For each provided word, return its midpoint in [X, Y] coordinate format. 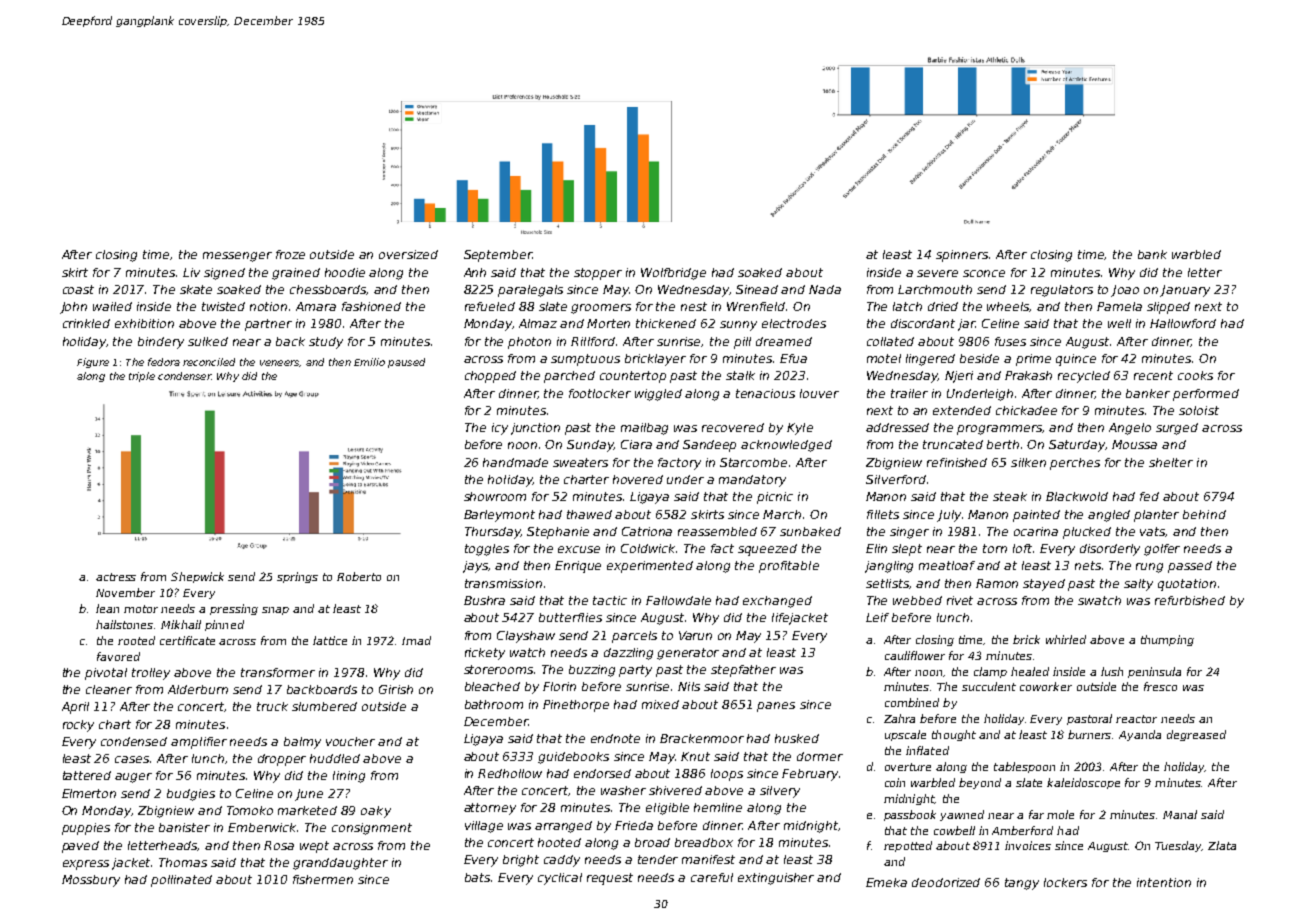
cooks [1195, 375]
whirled [1066, 639]
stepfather [743, 671]
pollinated [181, 881]
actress [116, 577]
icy [500, 429]
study [326, 343]
